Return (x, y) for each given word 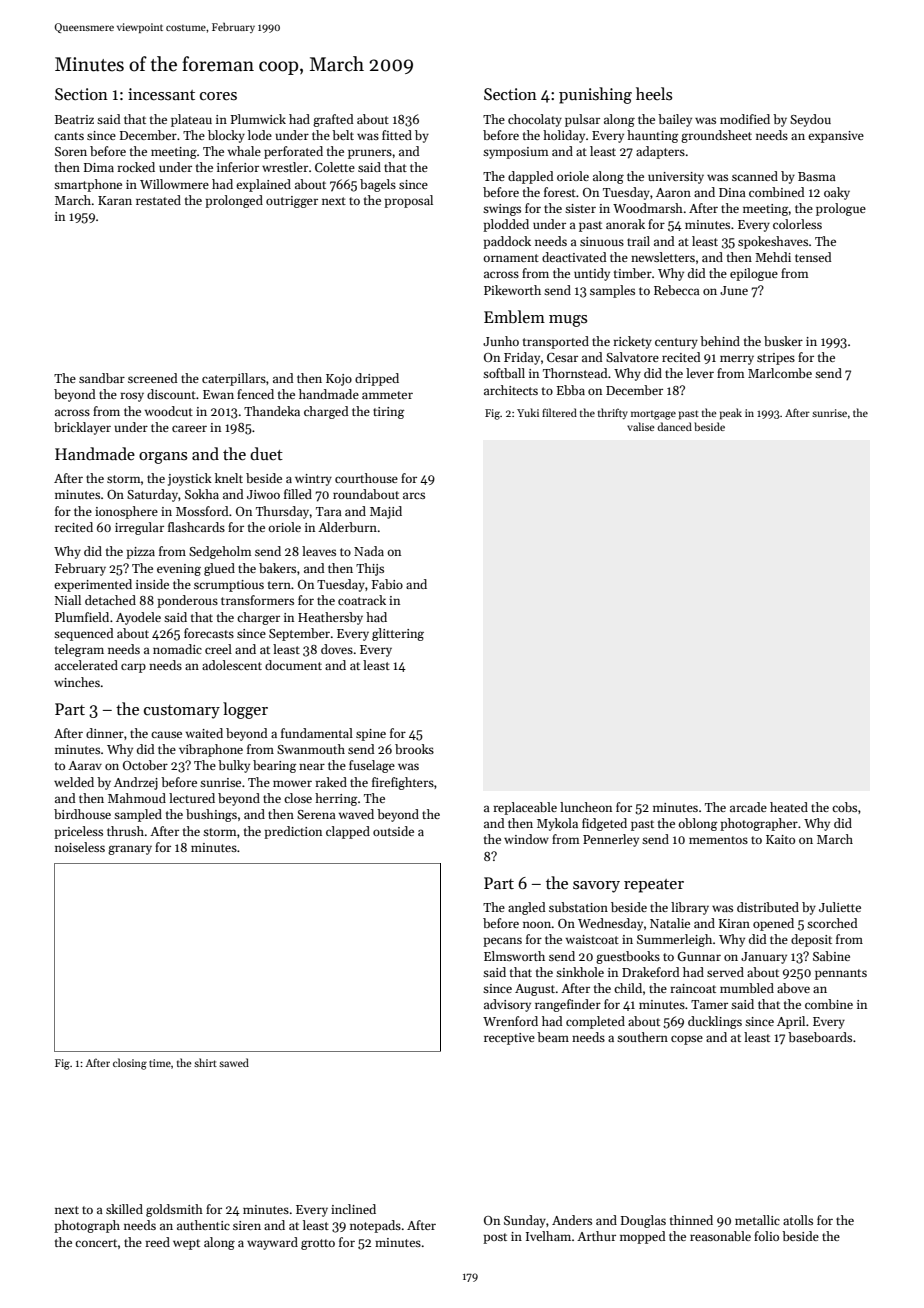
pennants (841, 974)
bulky (234, 766)
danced (674, 426)
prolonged (234, 201)
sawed (234, 1062)
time (160, 1063)
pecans (502, 942)
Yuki (528, 412)
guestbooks (628, 957)
